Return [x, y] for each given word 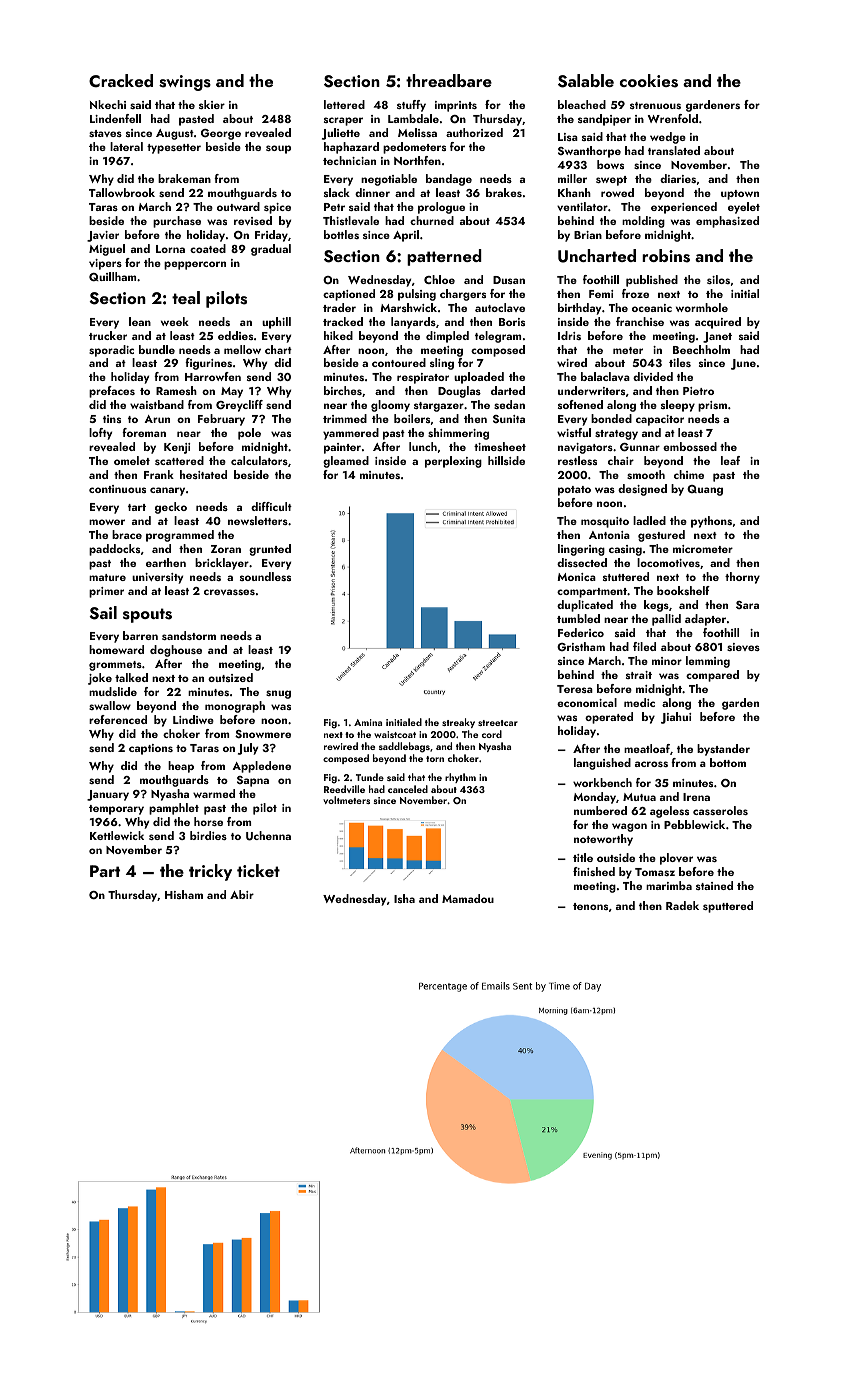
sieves [743, 647]
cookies [649, 81]
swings [185, 83]
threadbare [449, 80]
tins [112, 419]
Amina [368, 722]
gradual [271, 250]
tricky [210, 872]
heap [181, 767]
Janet [717, 337]
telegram [498, 337]
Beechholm [701, 349]
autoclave [500, 307]
